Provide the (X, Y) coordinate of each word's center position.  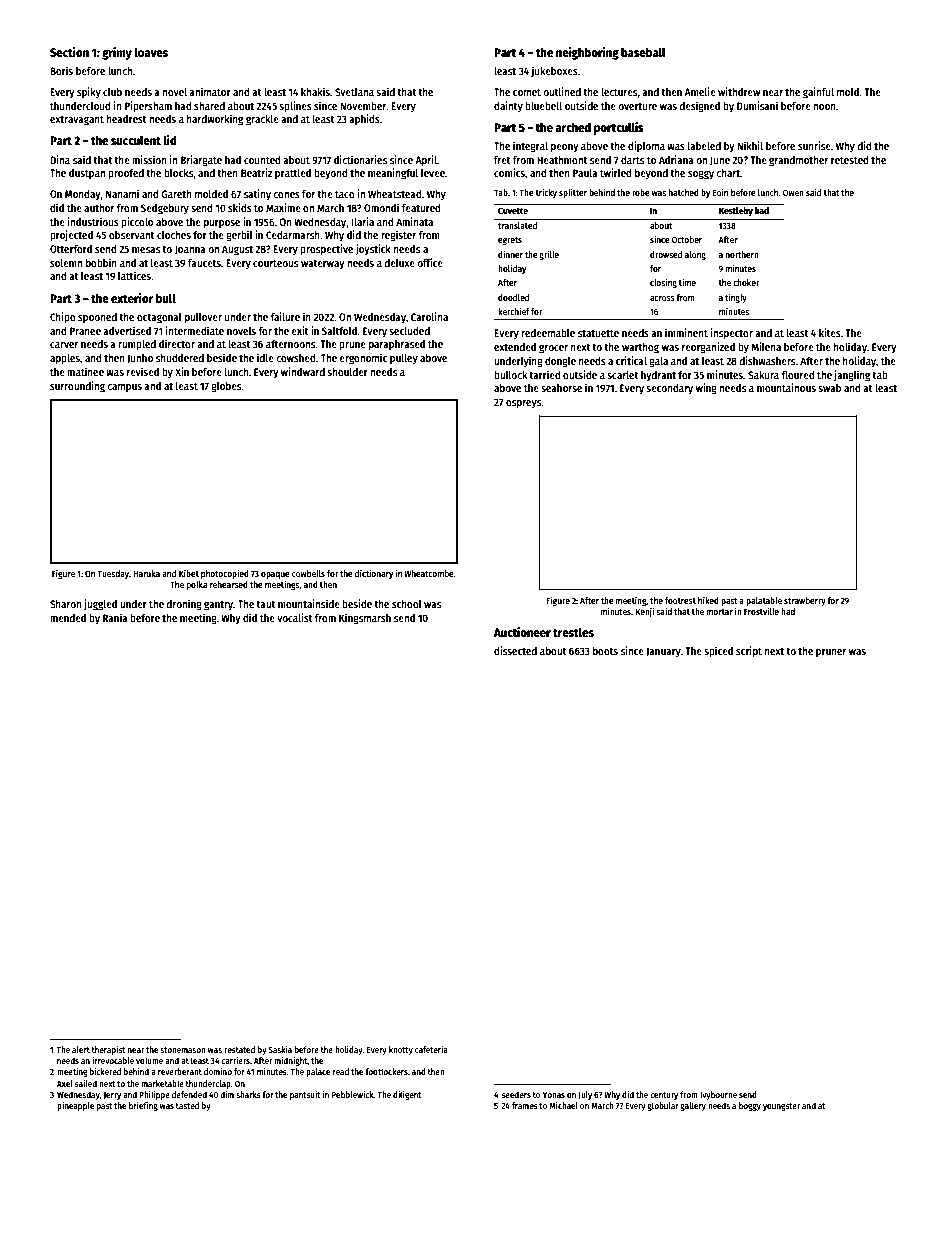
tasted (187, 1105)
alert (81, 1049)
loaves (151, 52)
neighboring (587, 53)
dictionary (374, 574)
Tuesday (113, 574)
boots (605, 651)
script (749, 652)
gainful (818, 93)
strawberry (805, 601)
